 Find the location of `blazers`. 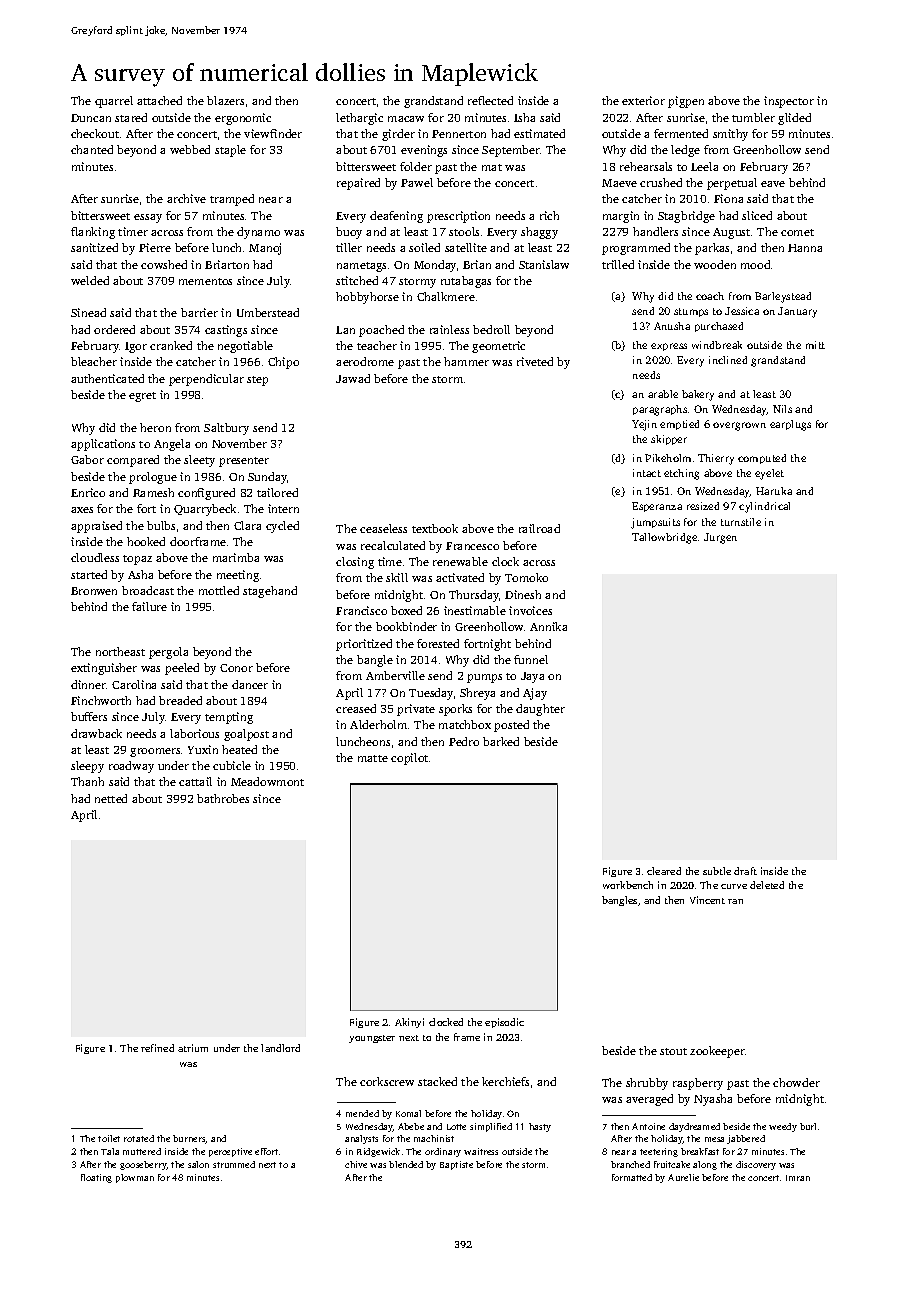

blazers is located at coordinates (225, 100).
